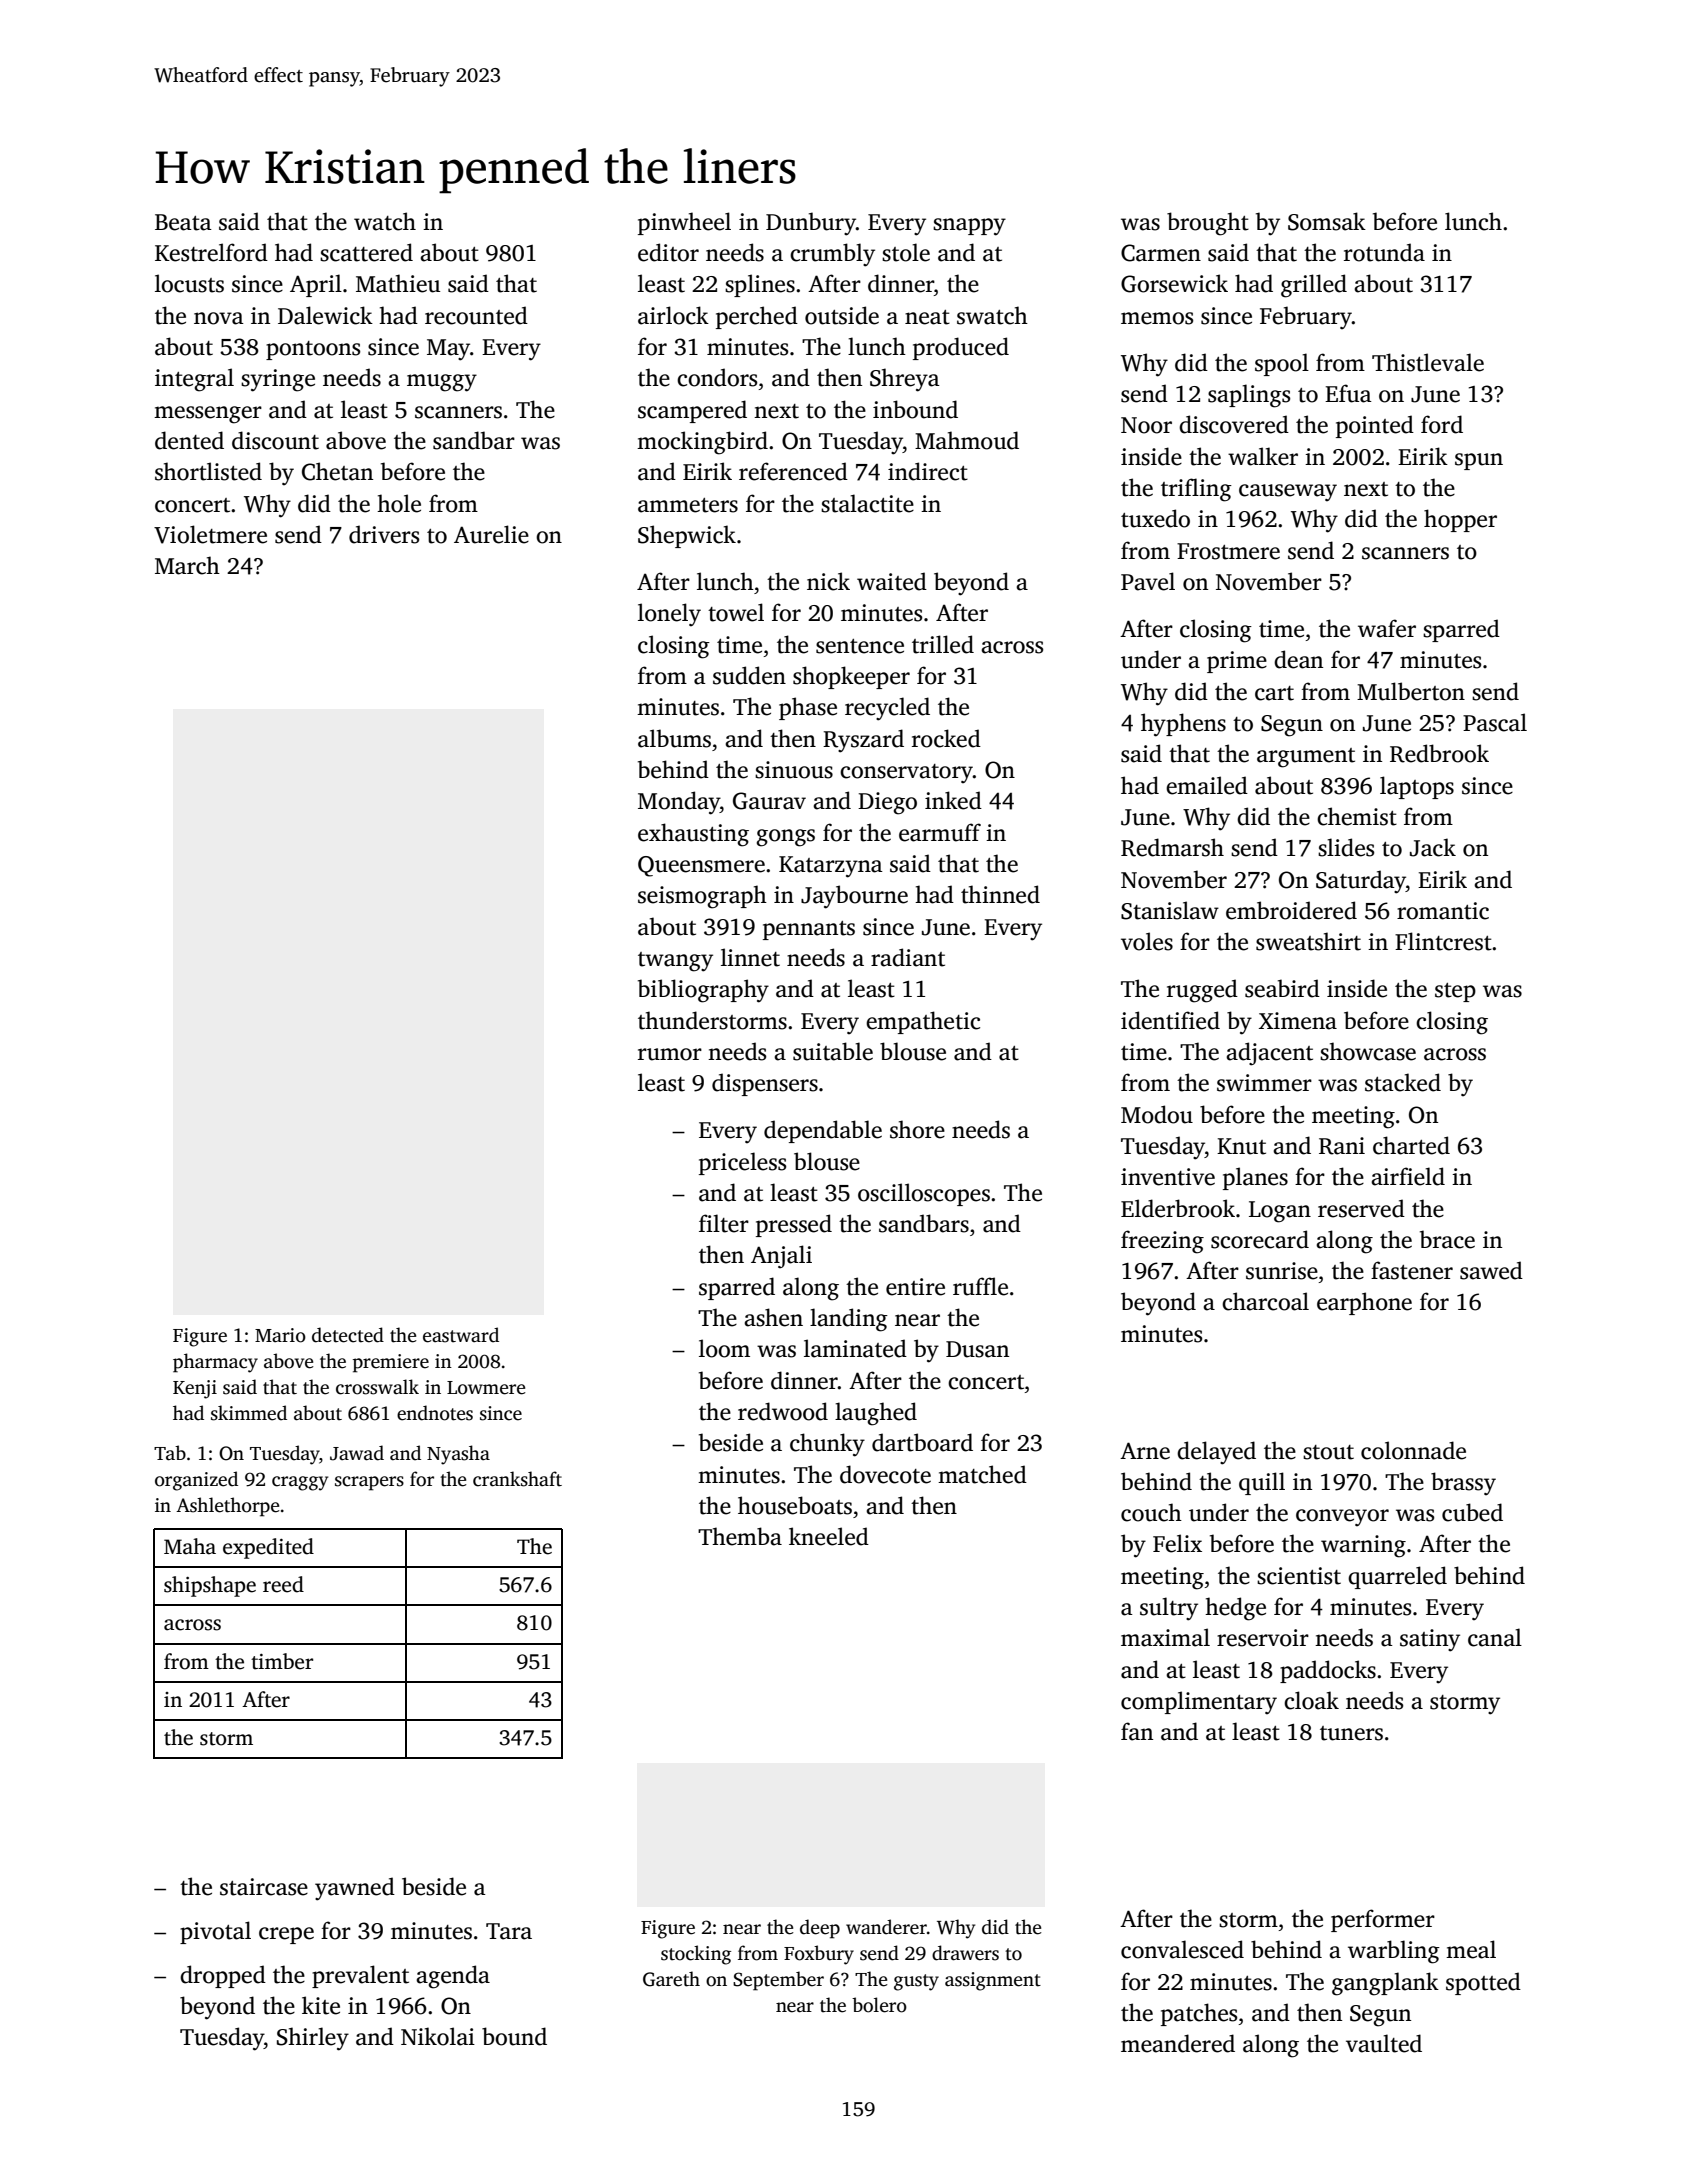  I want to click on twangy, so click(675, 962).
